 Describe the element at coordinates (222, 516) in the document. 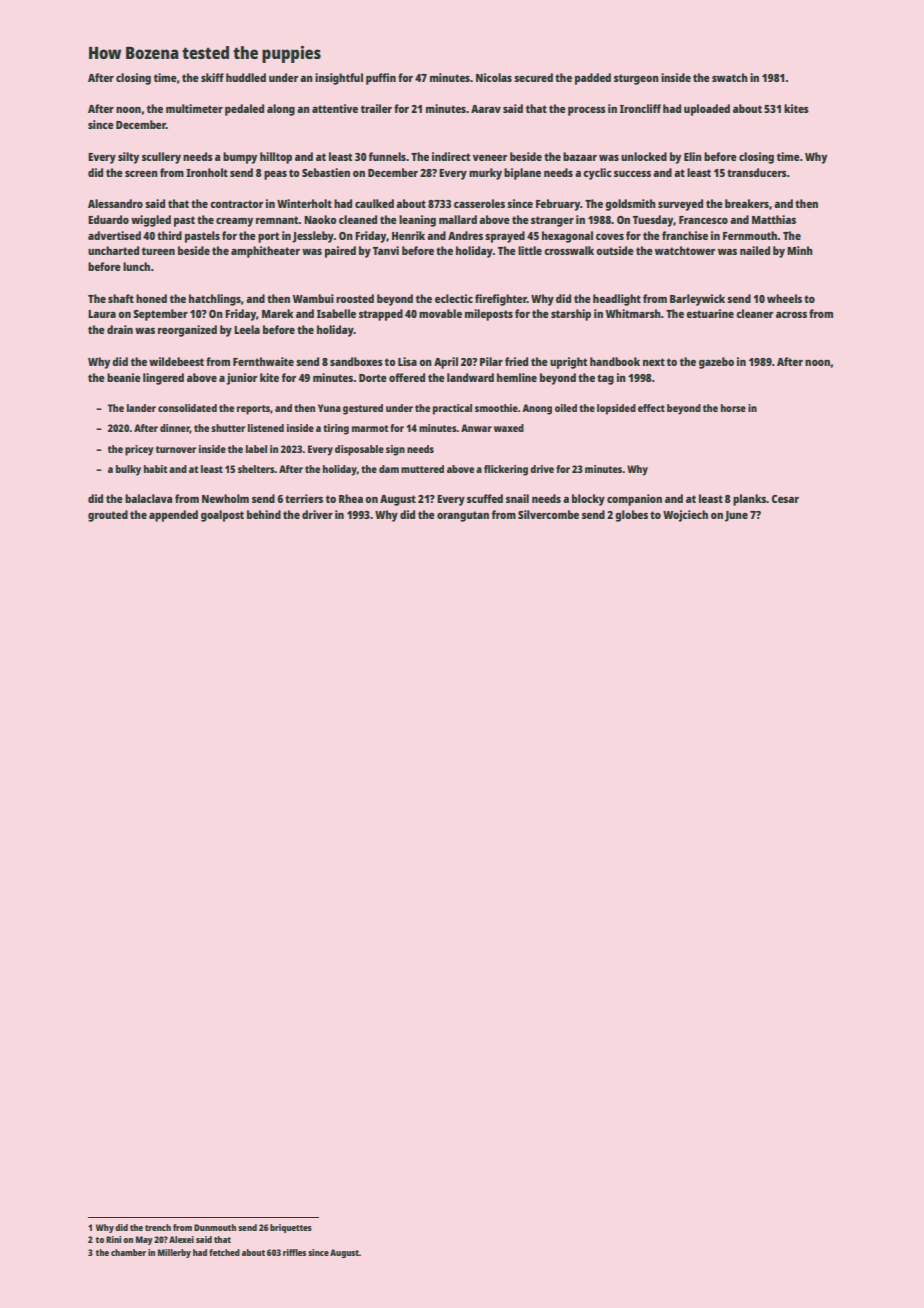

I see `goalpost` at that location.
